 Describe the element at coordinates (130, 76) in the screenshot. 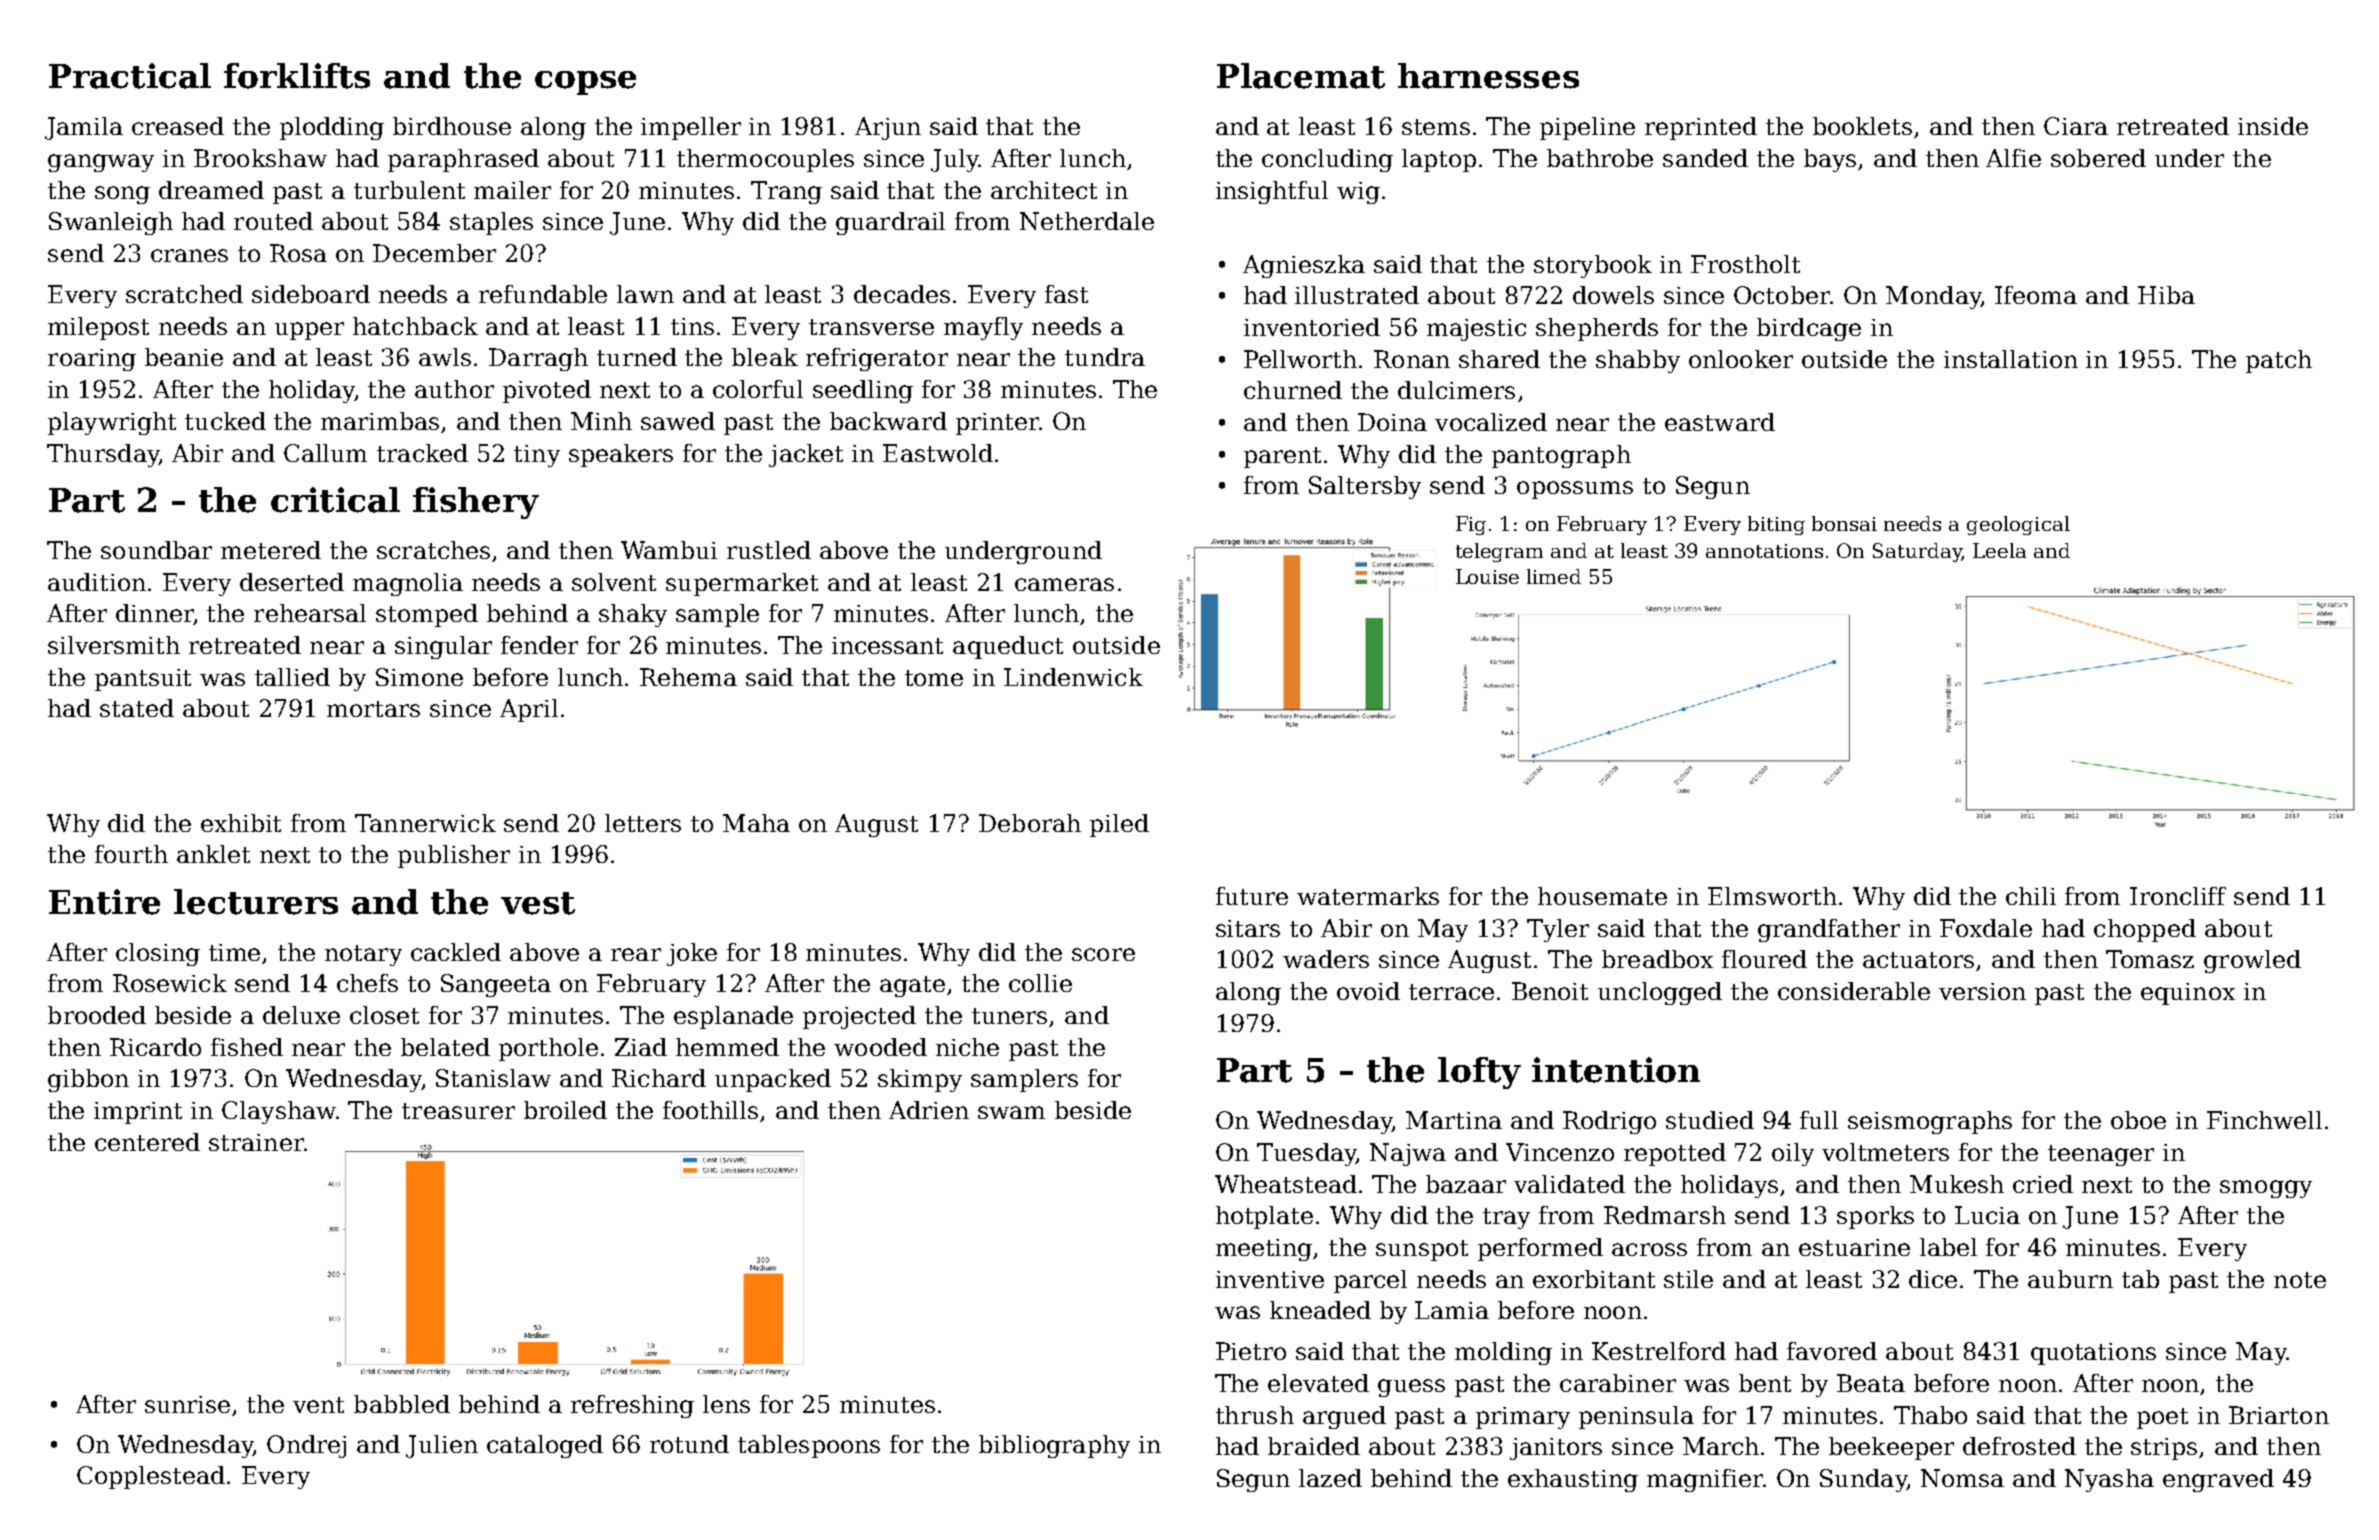

I see `Practical` at that location.
